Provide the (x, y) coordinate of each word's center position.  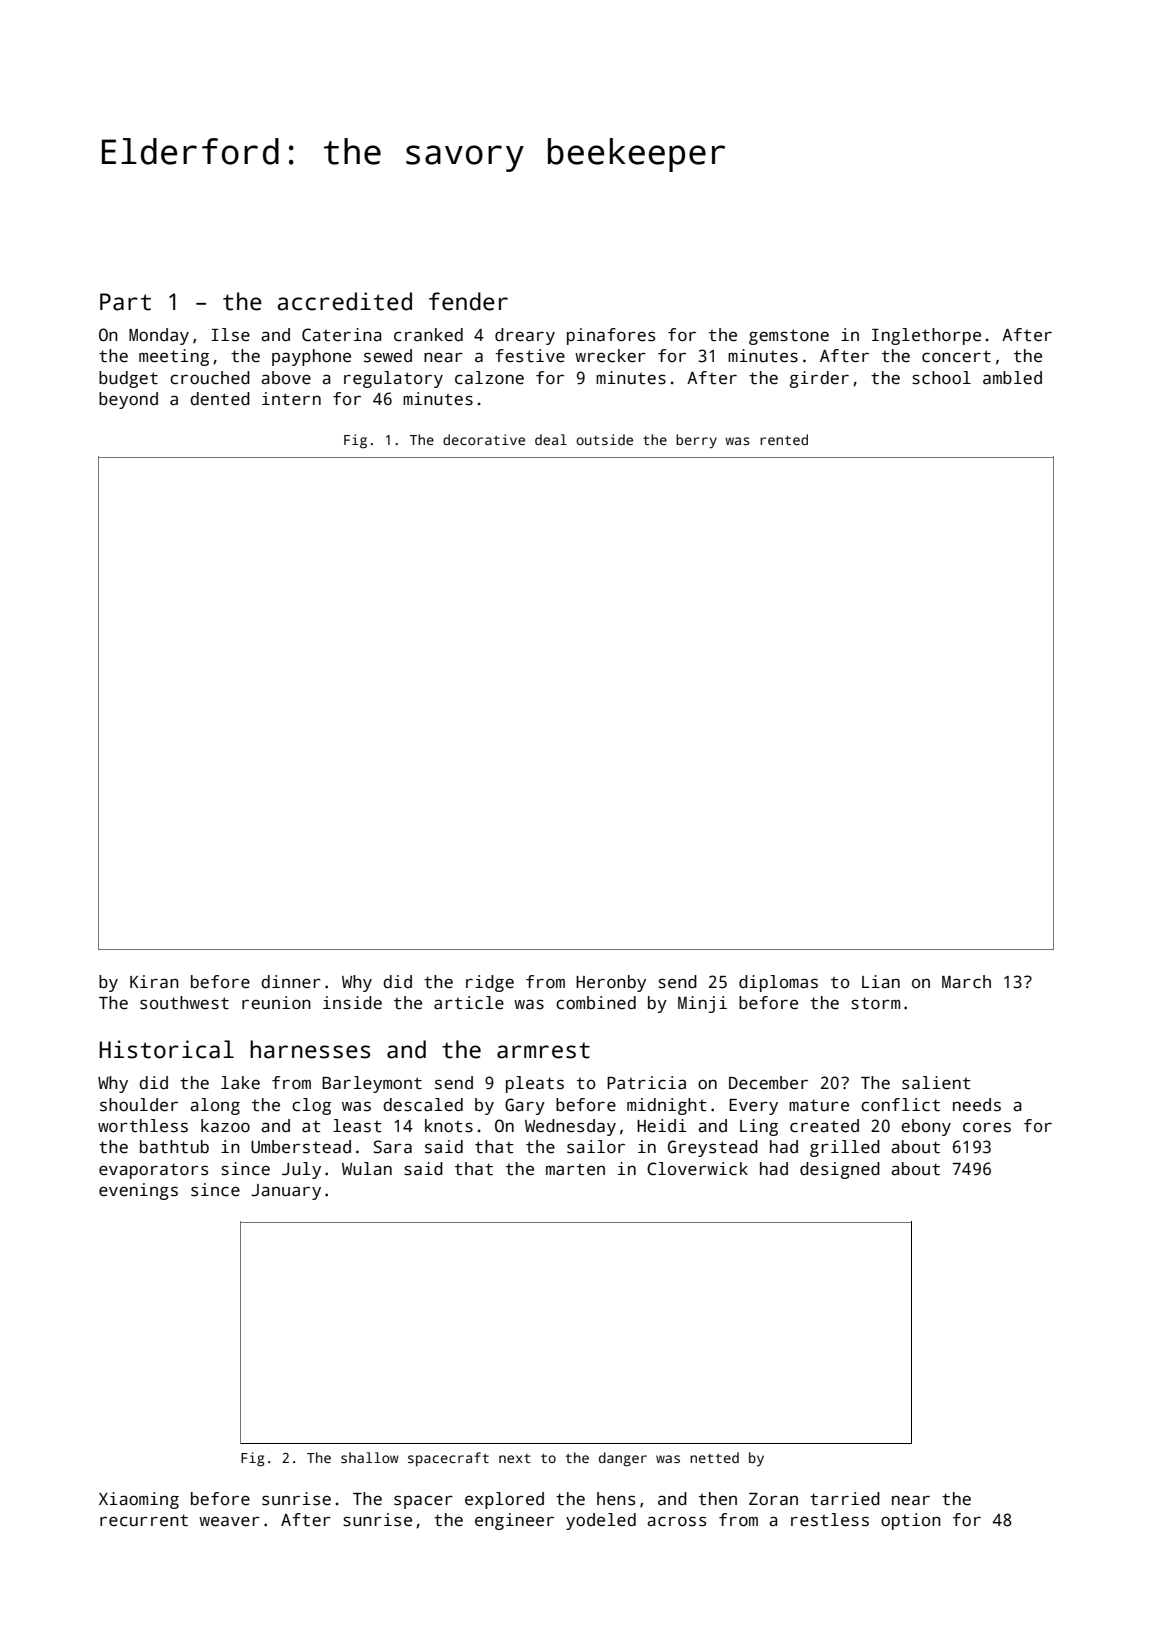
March (966, 982)
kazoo (225, 1126)
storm (875, 1003)
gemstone (789, 337)
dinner (291, 982)
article (469, 1003)
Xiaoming (139, 1500)
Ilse (231, 335)
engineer (514, 1521)
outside (604, 439)
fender (468, 301)
